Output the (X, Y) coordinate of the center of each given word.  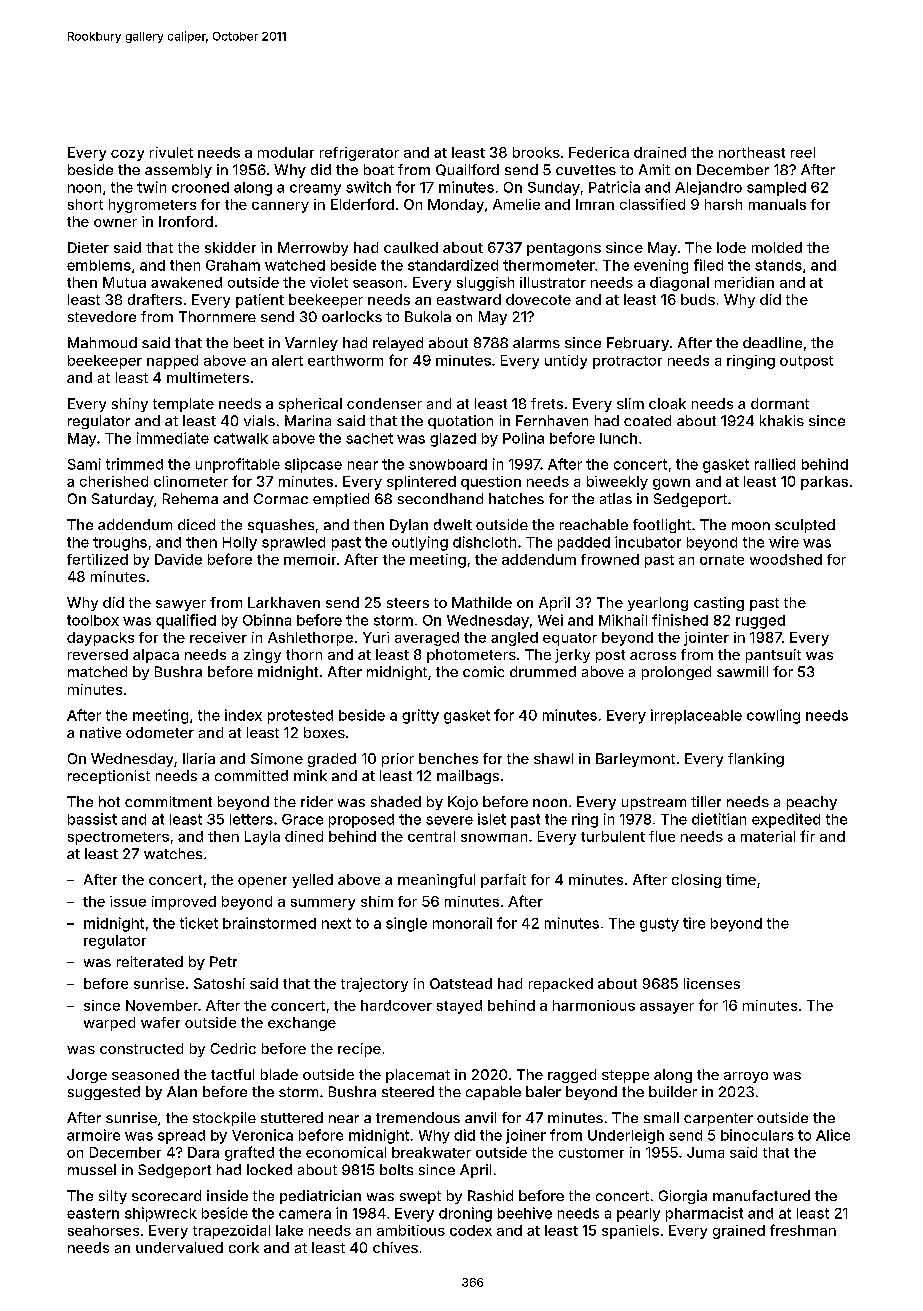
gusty (659, 925)
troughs (120, 544)
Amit (654, 169)
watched (295, 265)
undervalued (179, 1247)
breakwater (431, 1152)
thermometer (549, 265)
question (491, 483)
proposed (361, 821)
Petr (223, 961)
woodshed (786, 559)
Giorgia (683, 1197)
